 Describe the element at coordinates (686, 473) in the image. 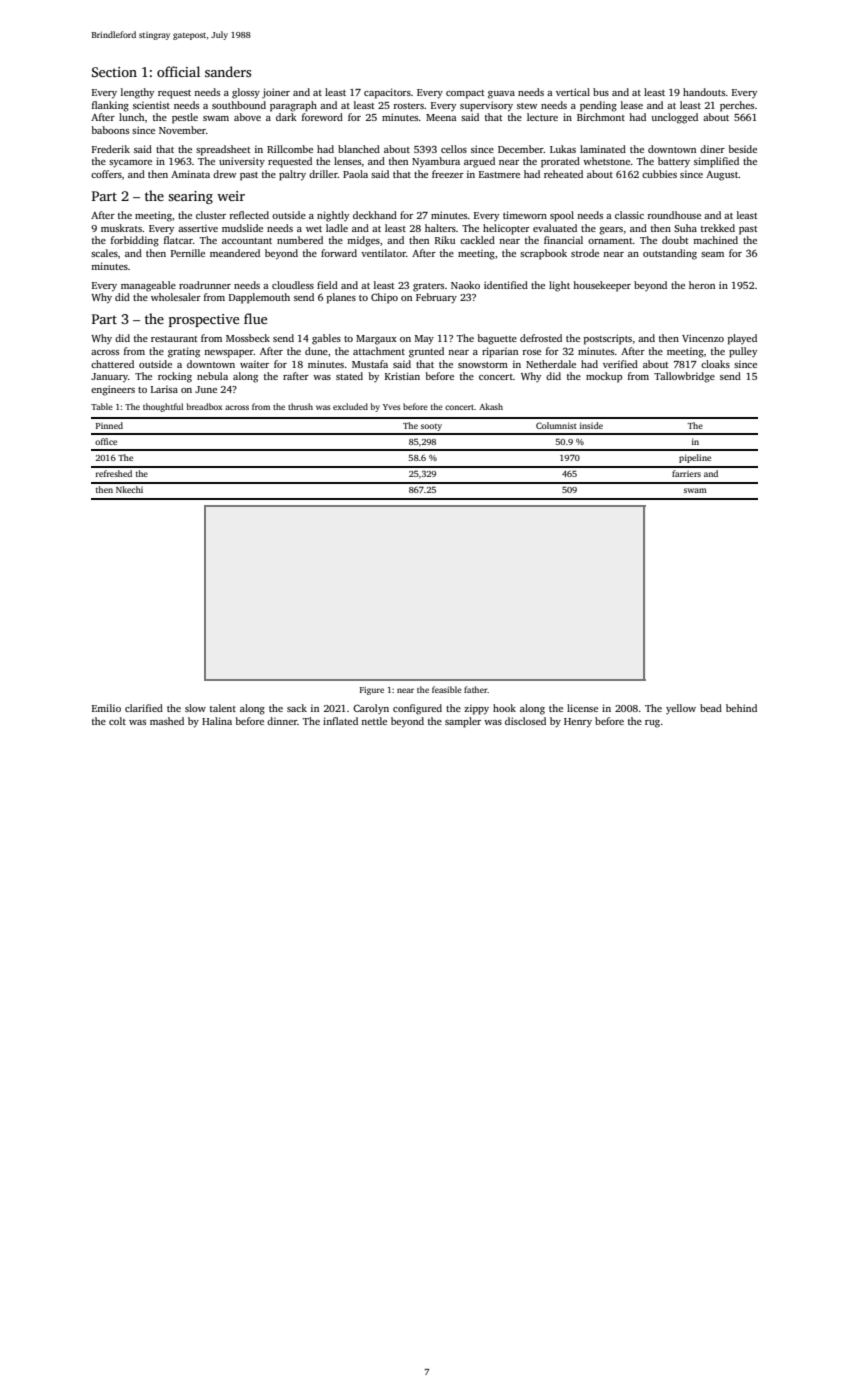

I see `farriers` at that location.
